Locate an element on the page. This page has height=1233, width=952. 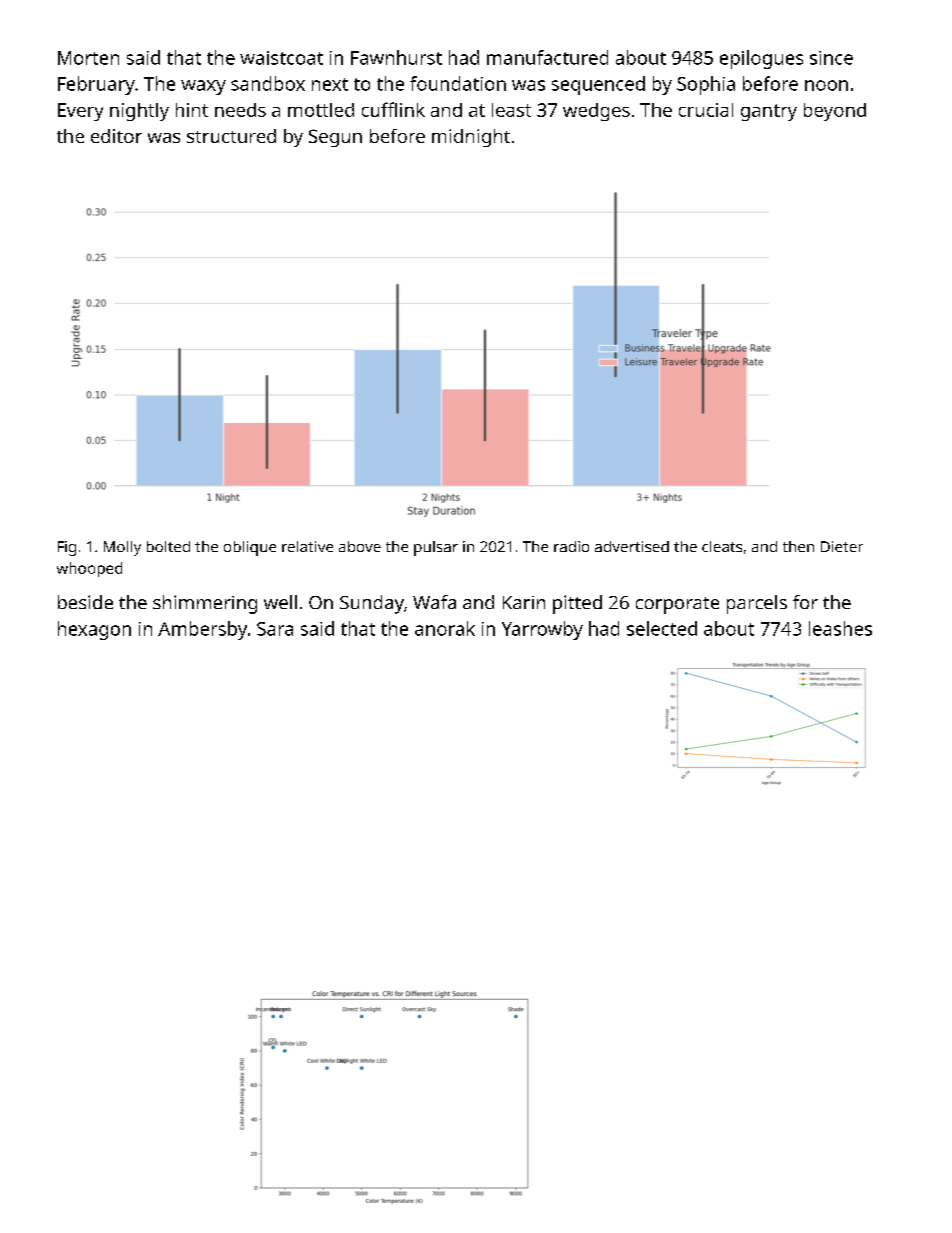
then is located at coordinates (798, 546).
